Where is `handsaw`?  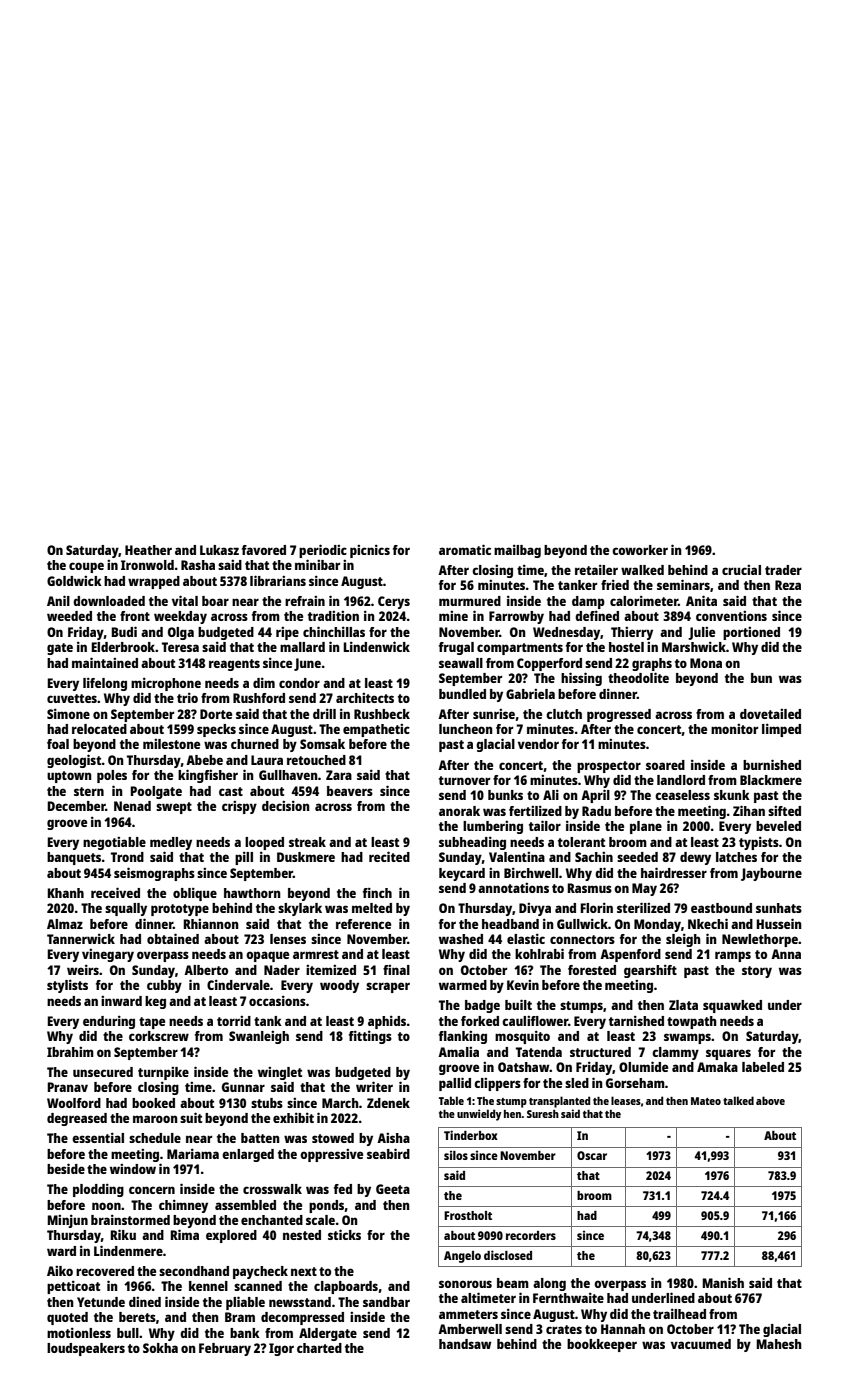
handsaw is located at coordinates (465, 1344).
